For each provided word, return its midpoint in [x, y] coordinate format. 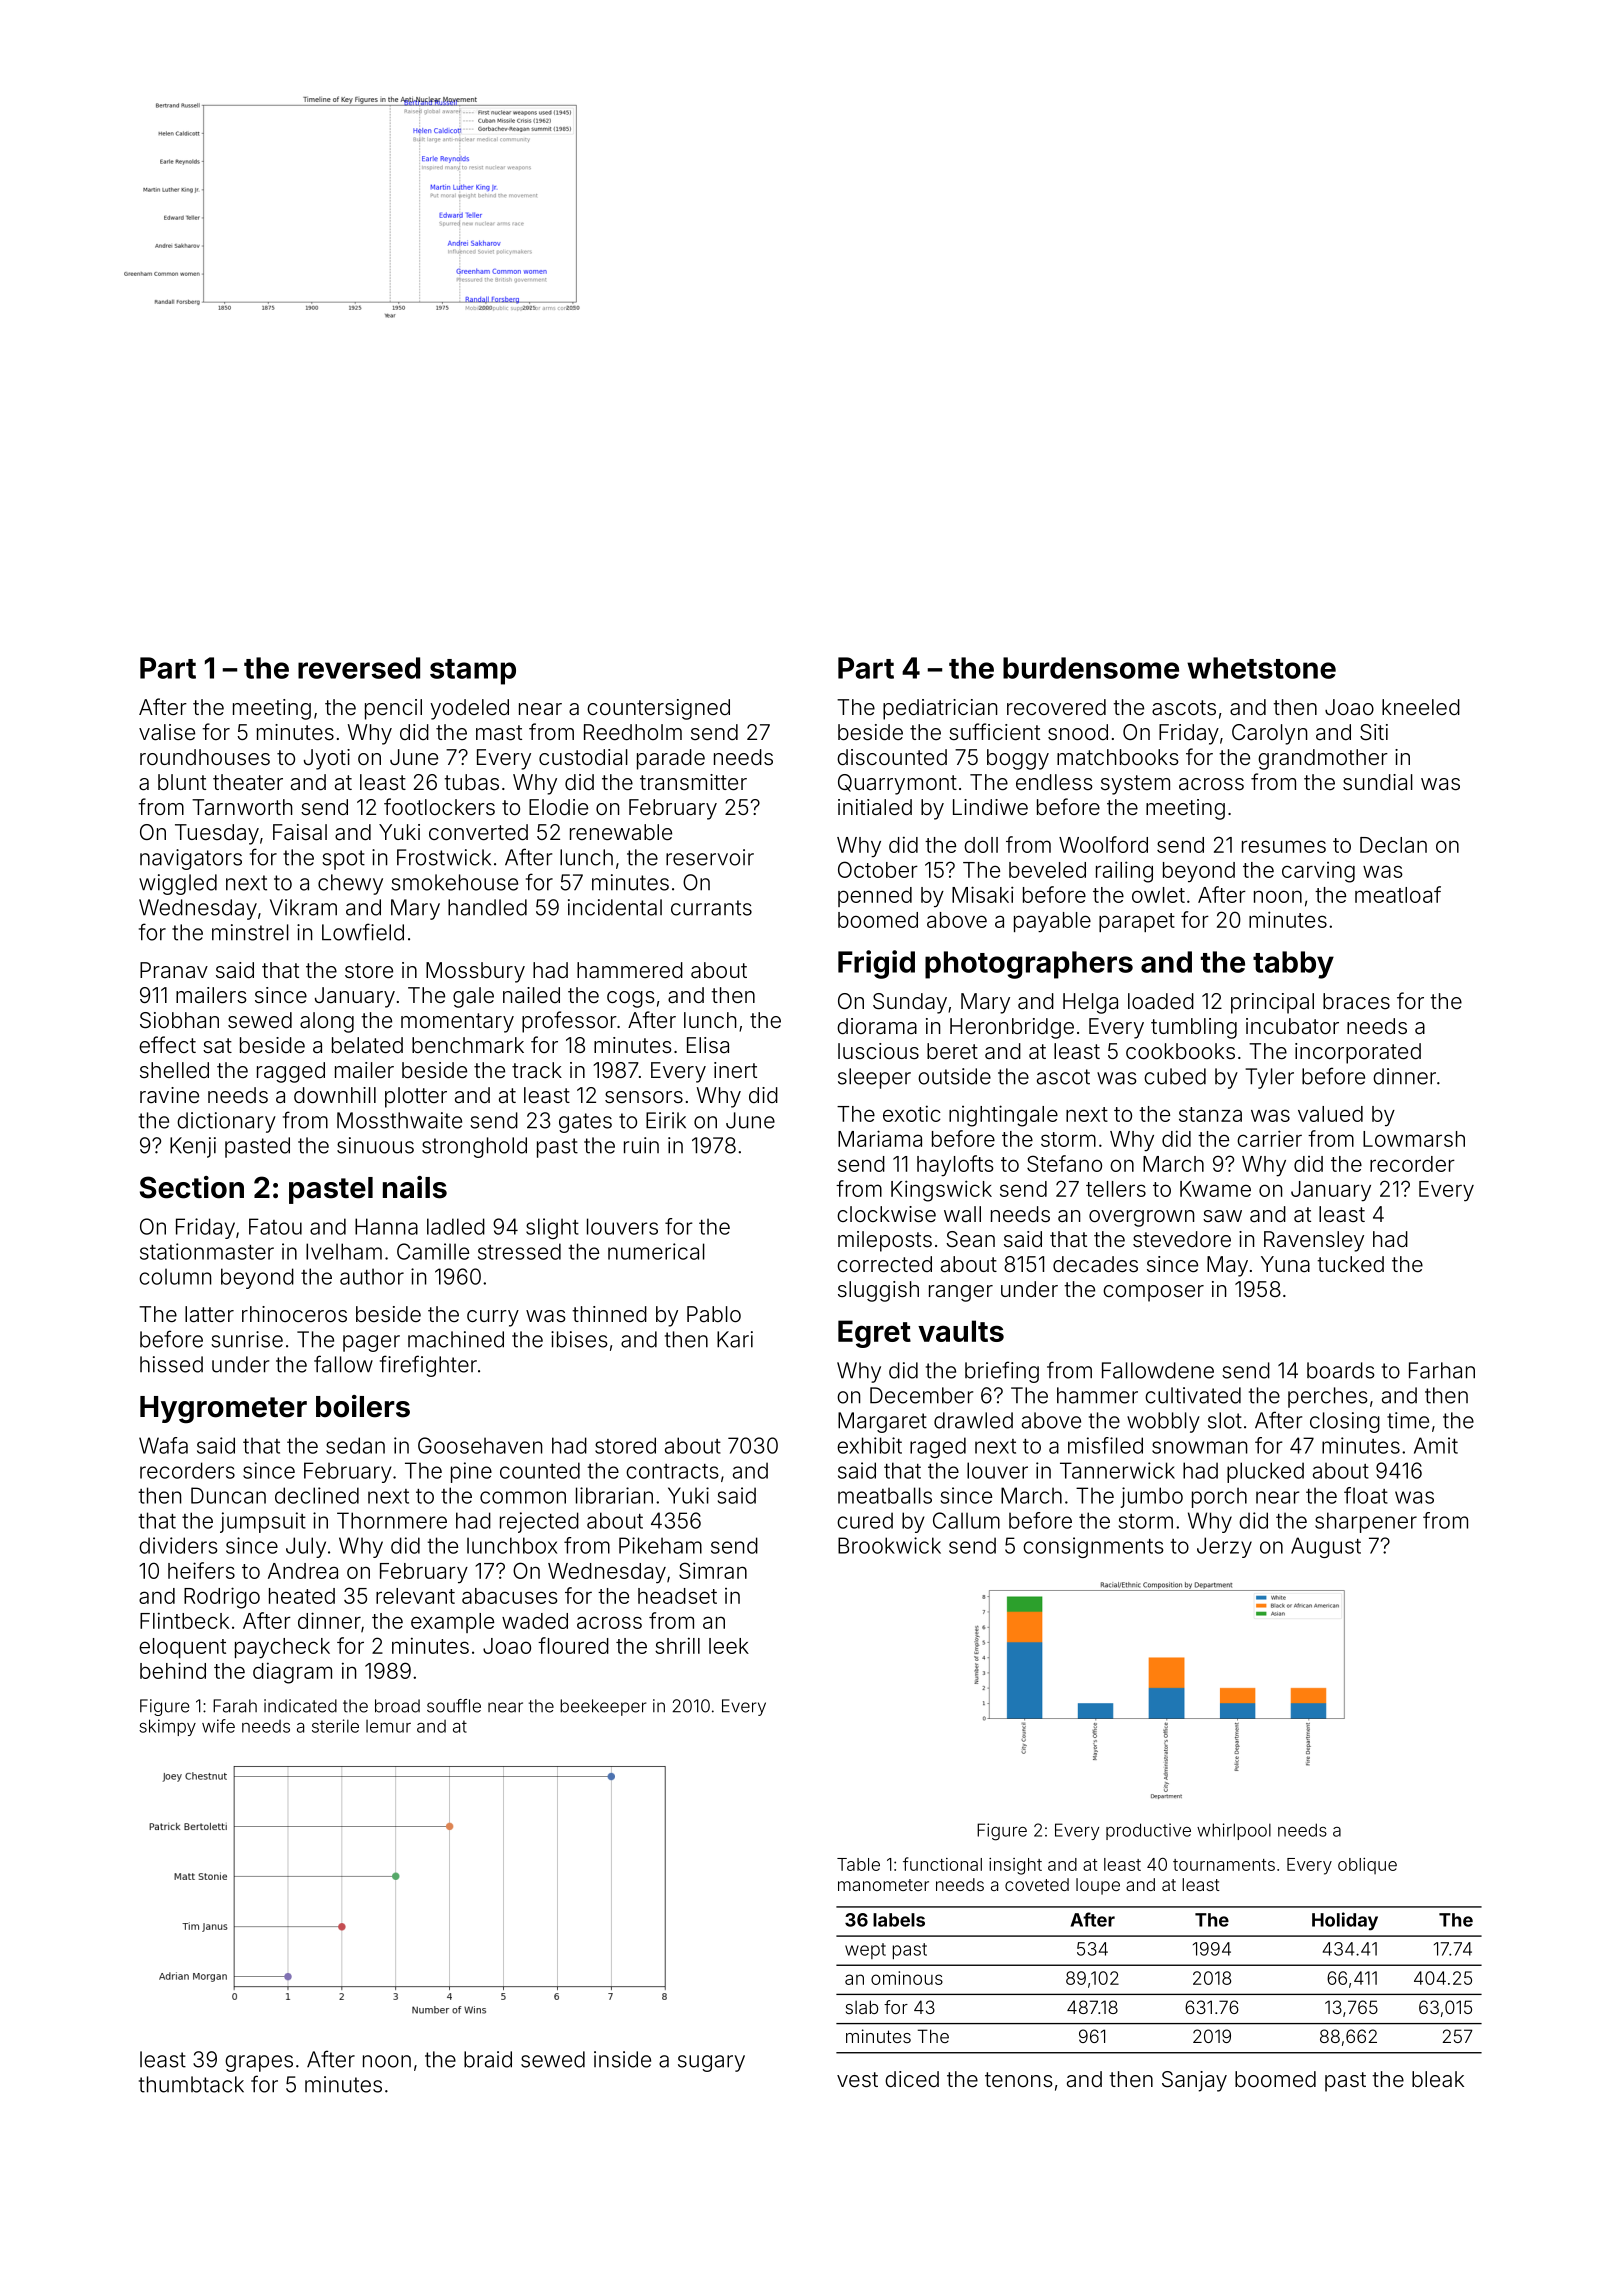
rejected [539, 1522]
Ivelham [344, 1251]
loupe [1098, 1886]
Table [858, 1864]
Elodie [558, 807]
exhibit [869, 1445]
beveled [1047, 870]
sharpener [1366, 1522]
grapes [259, 2063]
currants [711, 908]
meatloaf [1398, 894]
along [327, 1022]
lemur [388, 1726]
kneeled [1421, 707]
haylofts [955, 1166]
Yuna [1285, 1264]
